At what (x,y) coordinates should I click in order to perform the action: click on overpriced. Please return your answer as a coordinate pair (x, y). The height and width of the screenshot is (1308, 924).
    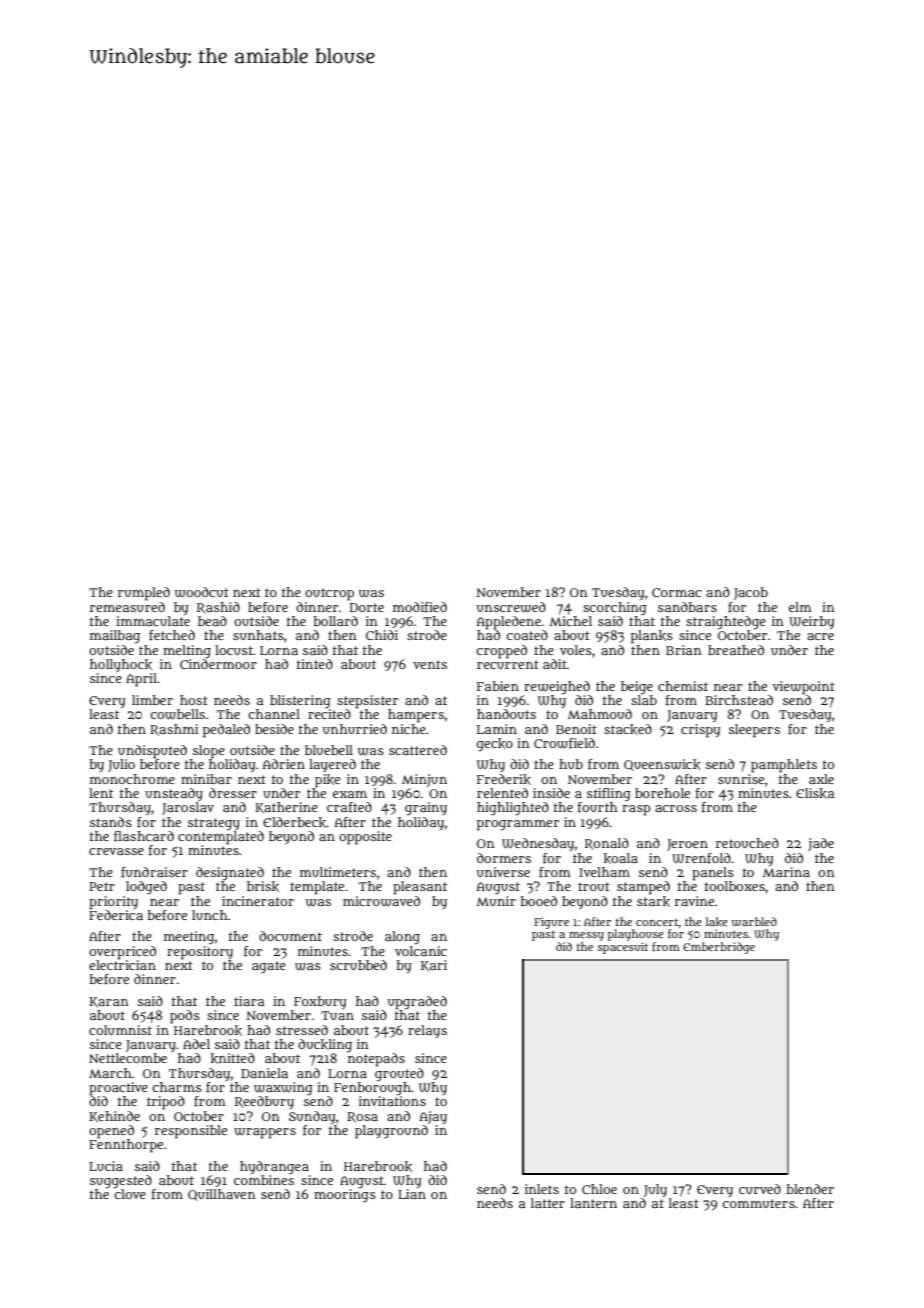
    Looking at the image, I should click on (122, 952).
